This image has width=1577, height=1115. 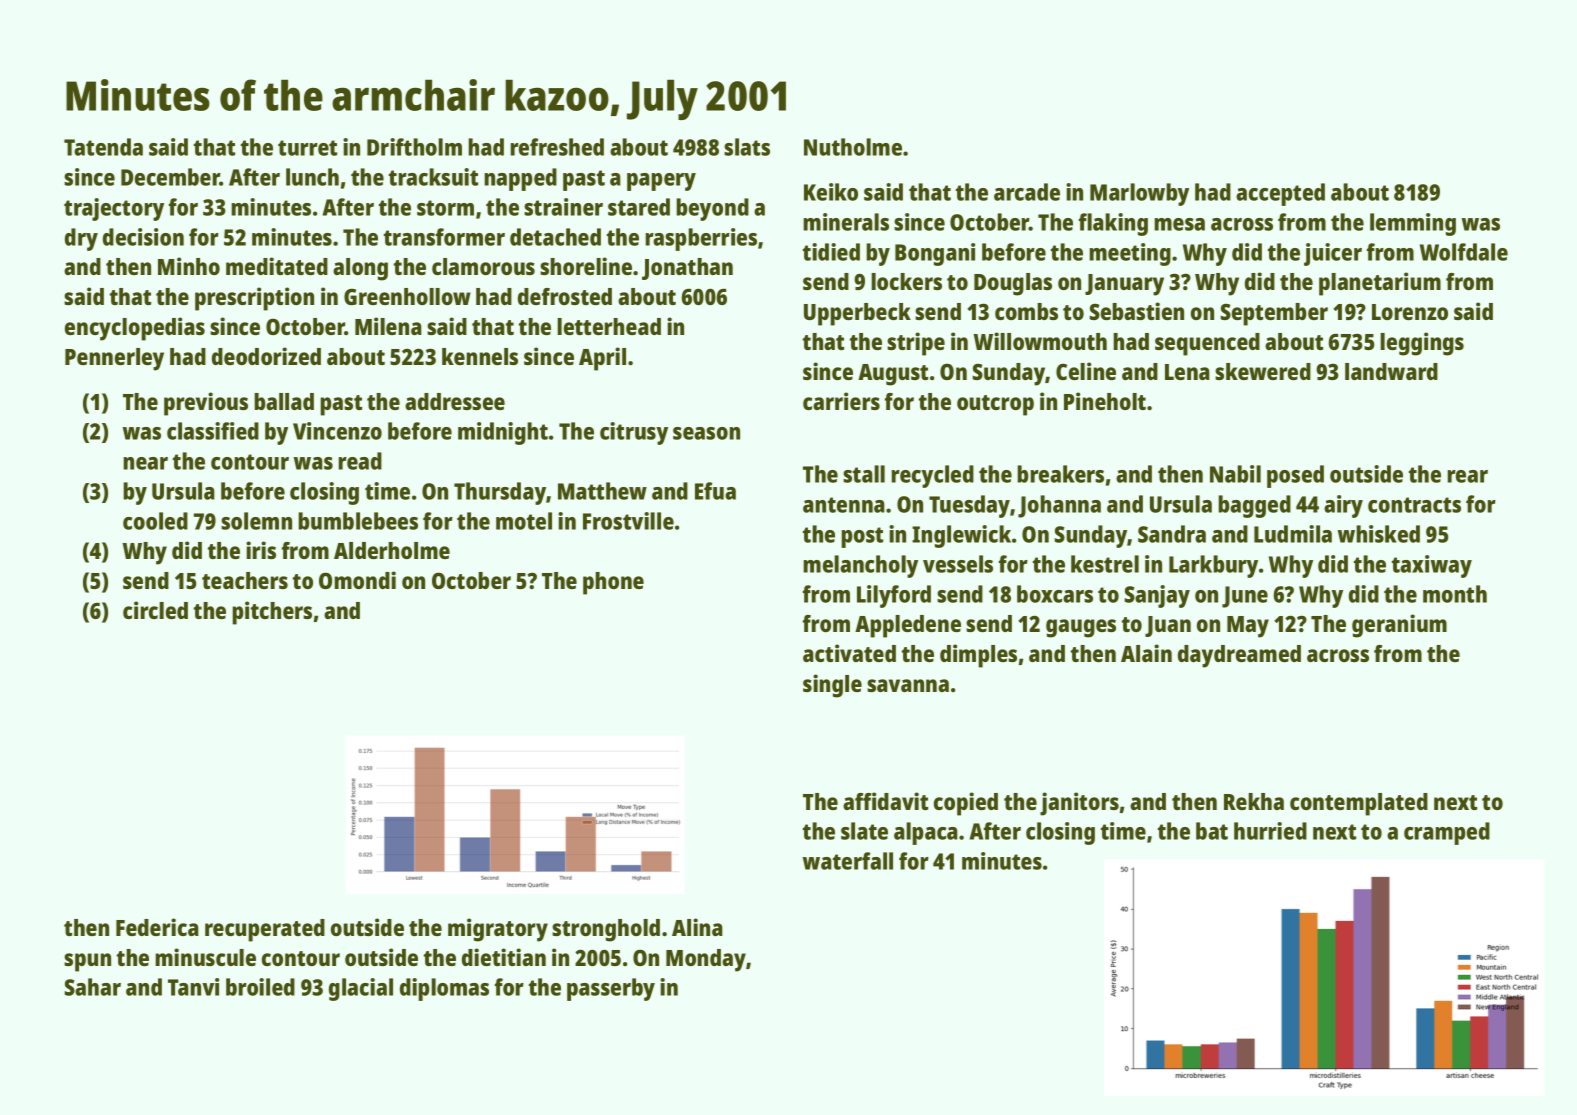 What do you see at coordinates (1146, 653) in the image?
I see `Alain` at bounding box center [1146, 653].
